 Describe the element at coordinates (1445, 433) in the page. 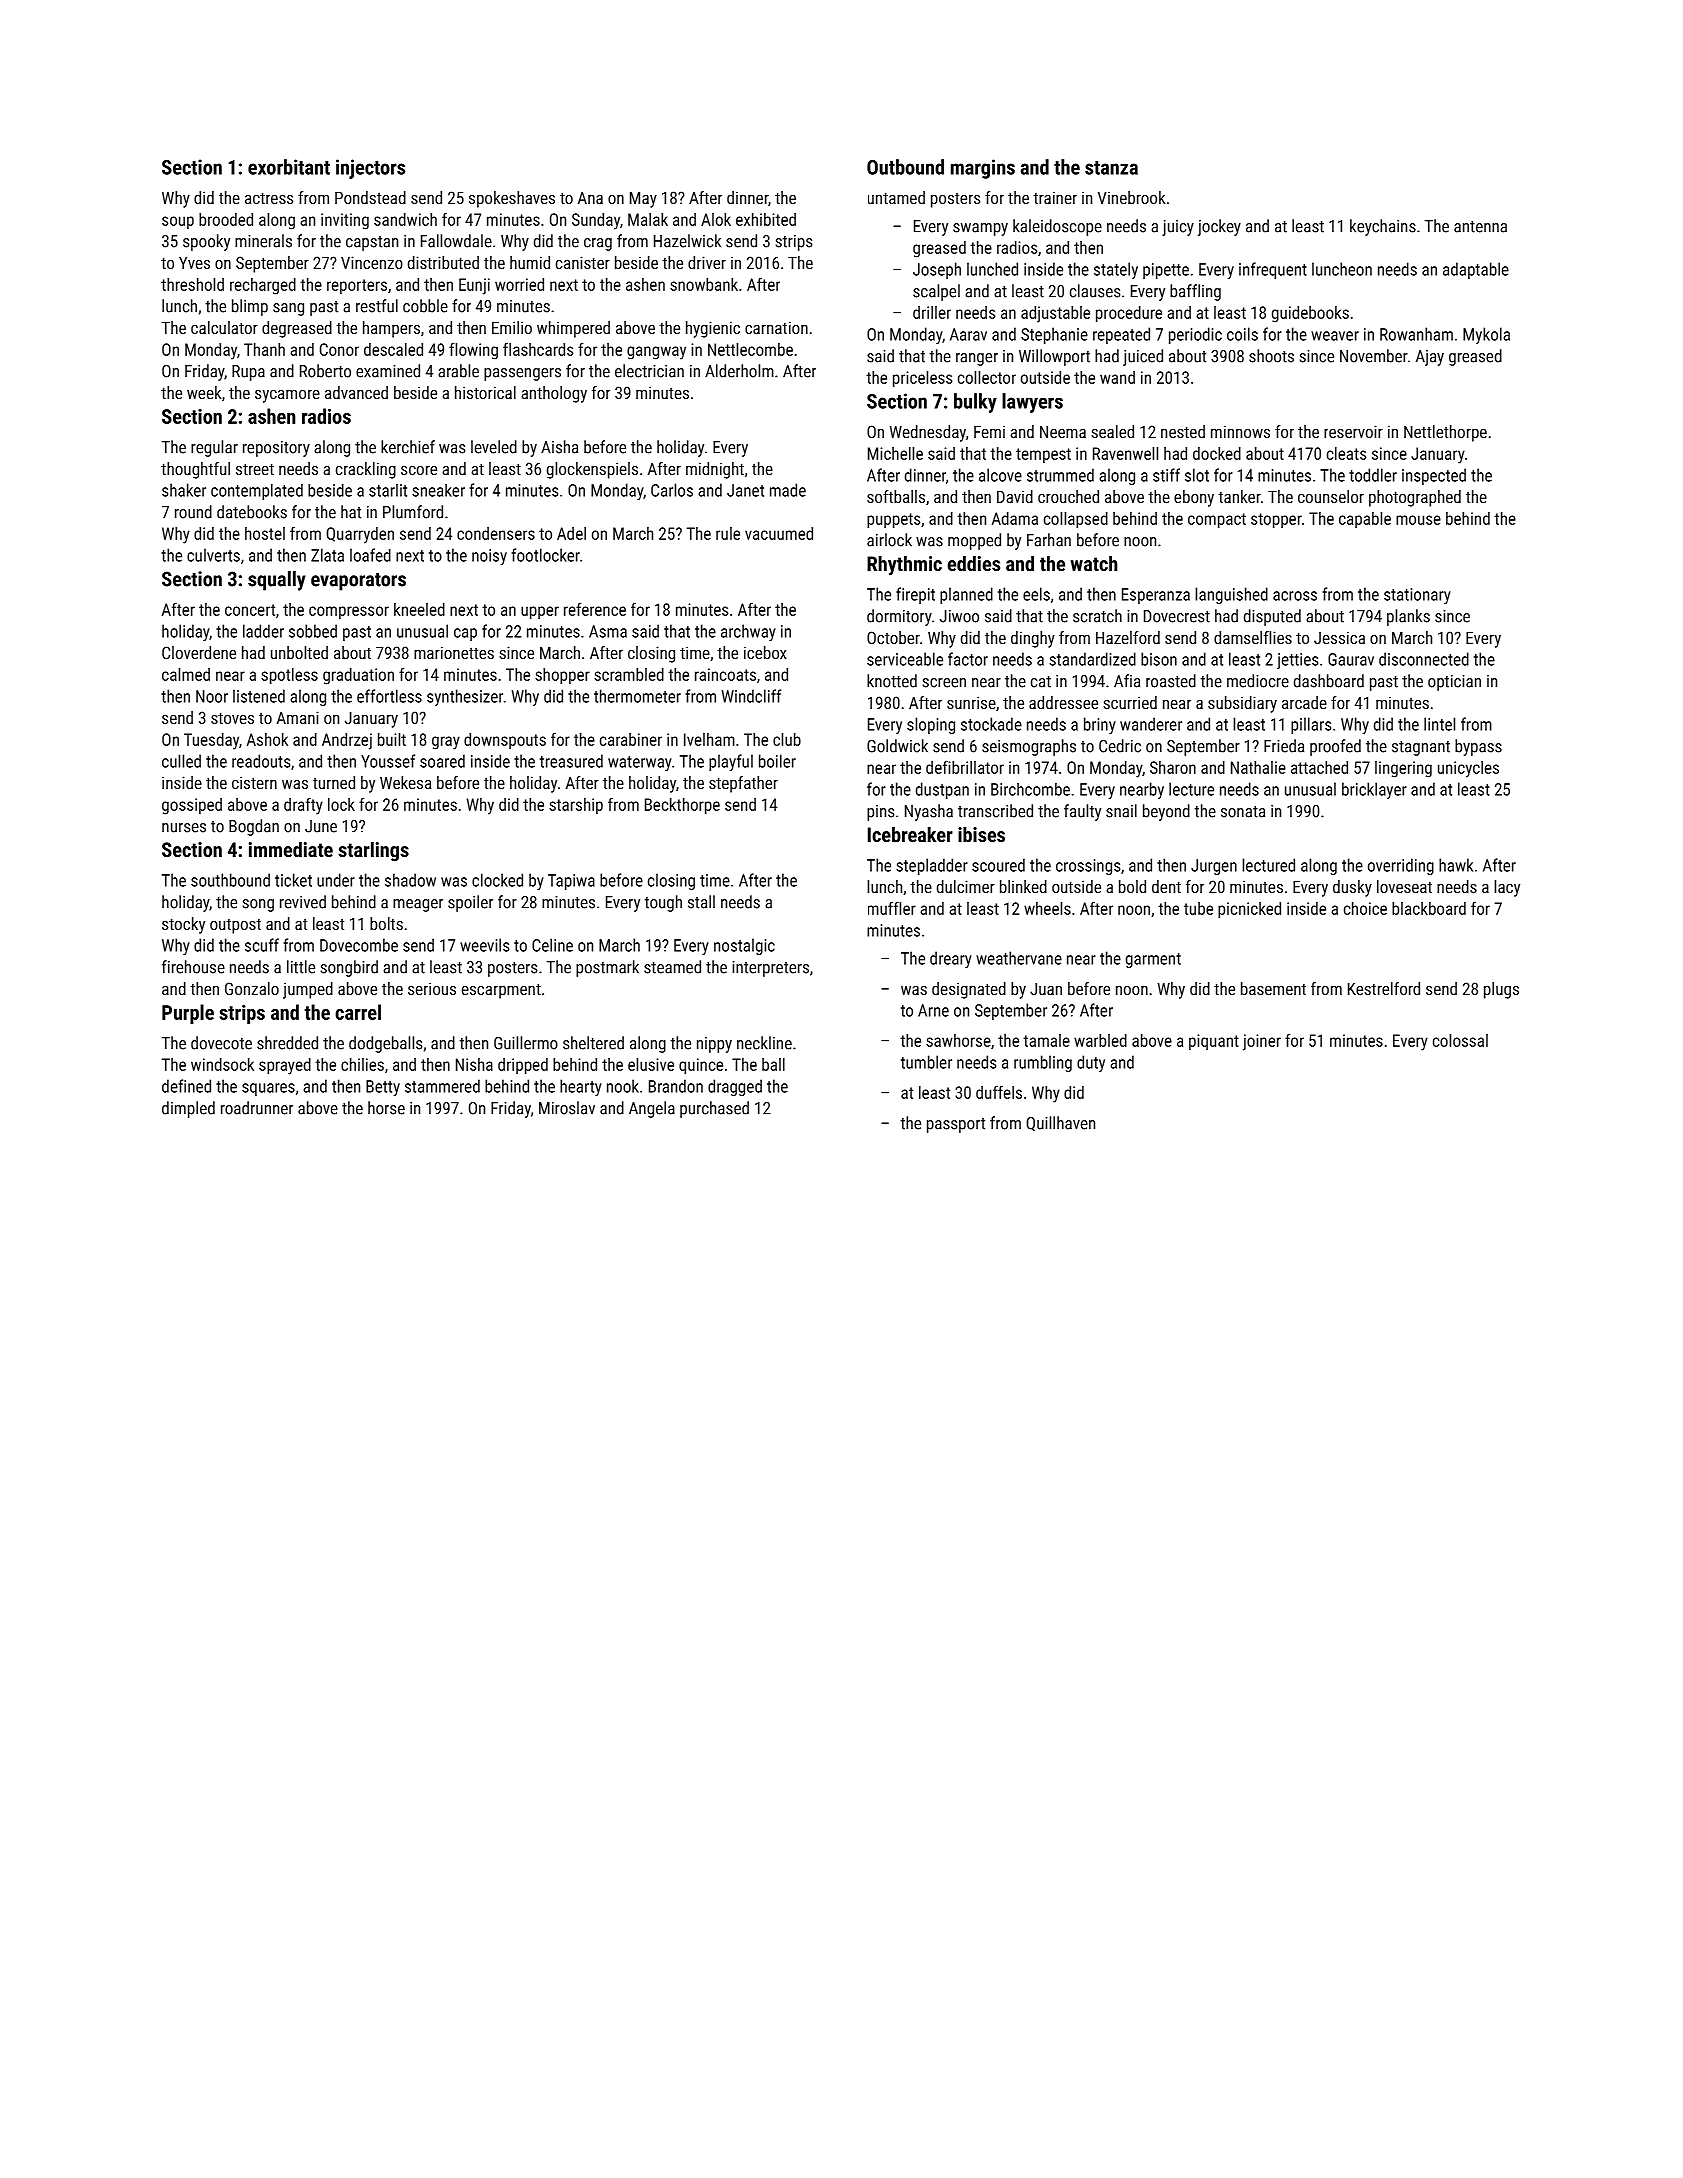

I see `Nettlethorpe` at that location.
